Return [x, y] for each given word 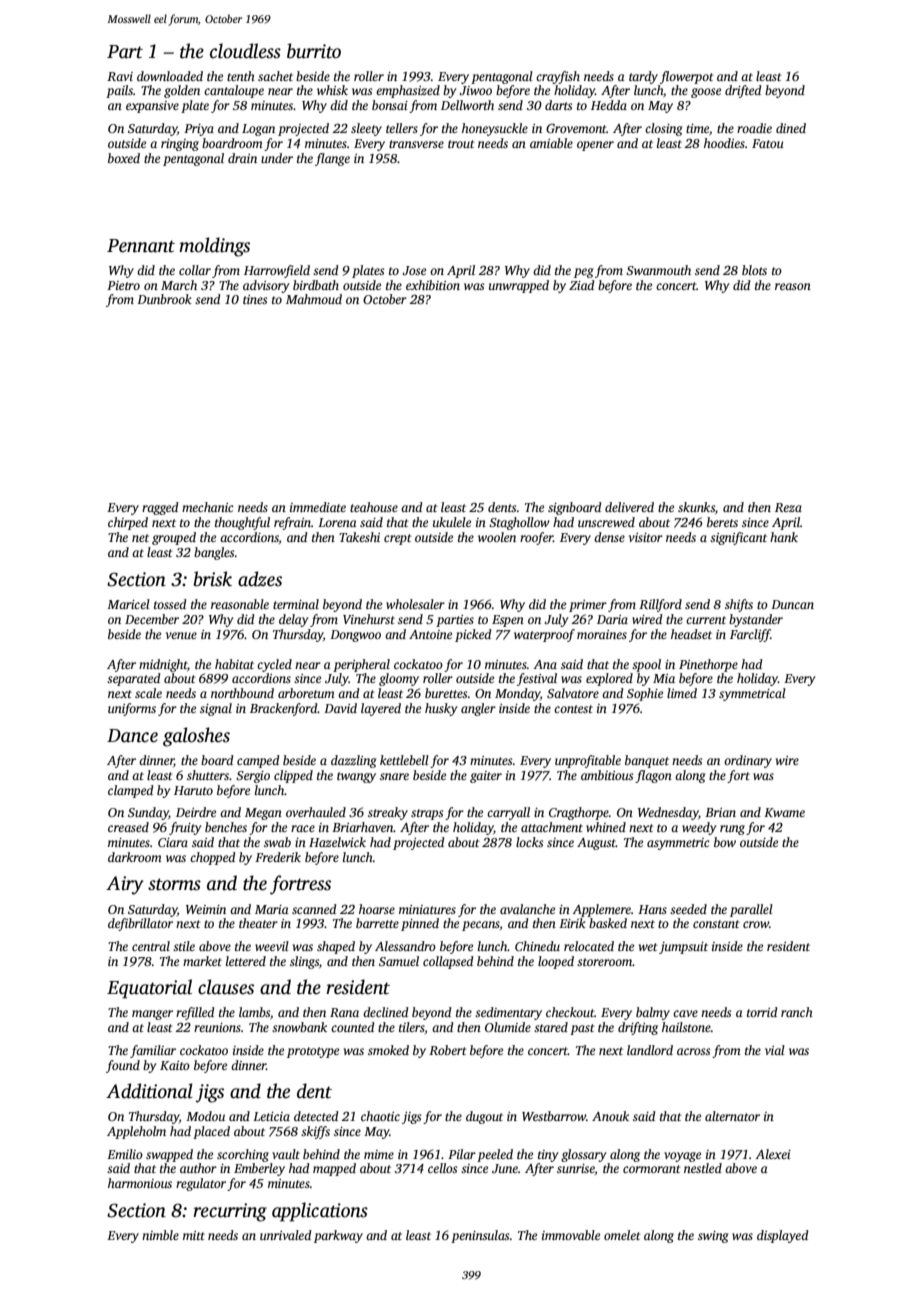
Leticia [271, 1116]
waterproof [544, 635]
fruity [185, 828]
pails [119, 91]
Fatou [768, 143]
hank [784, 537]
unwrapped [519, 286]
